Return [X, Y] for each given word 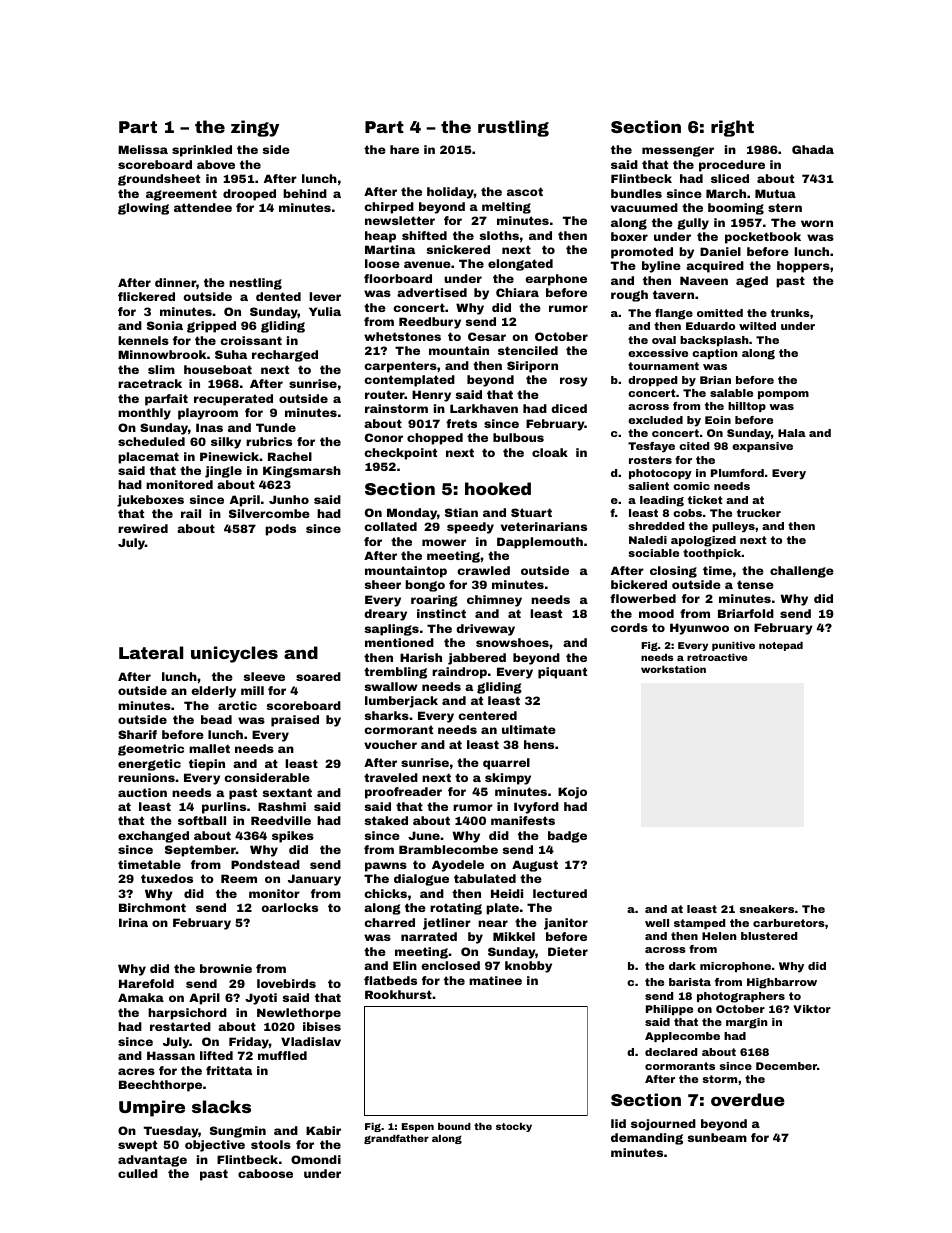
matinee [495, 980]
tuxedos [167, 878]
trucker [759, 513]
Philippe [669, 1010]
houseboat [218, 369]
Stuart [531, 512]
